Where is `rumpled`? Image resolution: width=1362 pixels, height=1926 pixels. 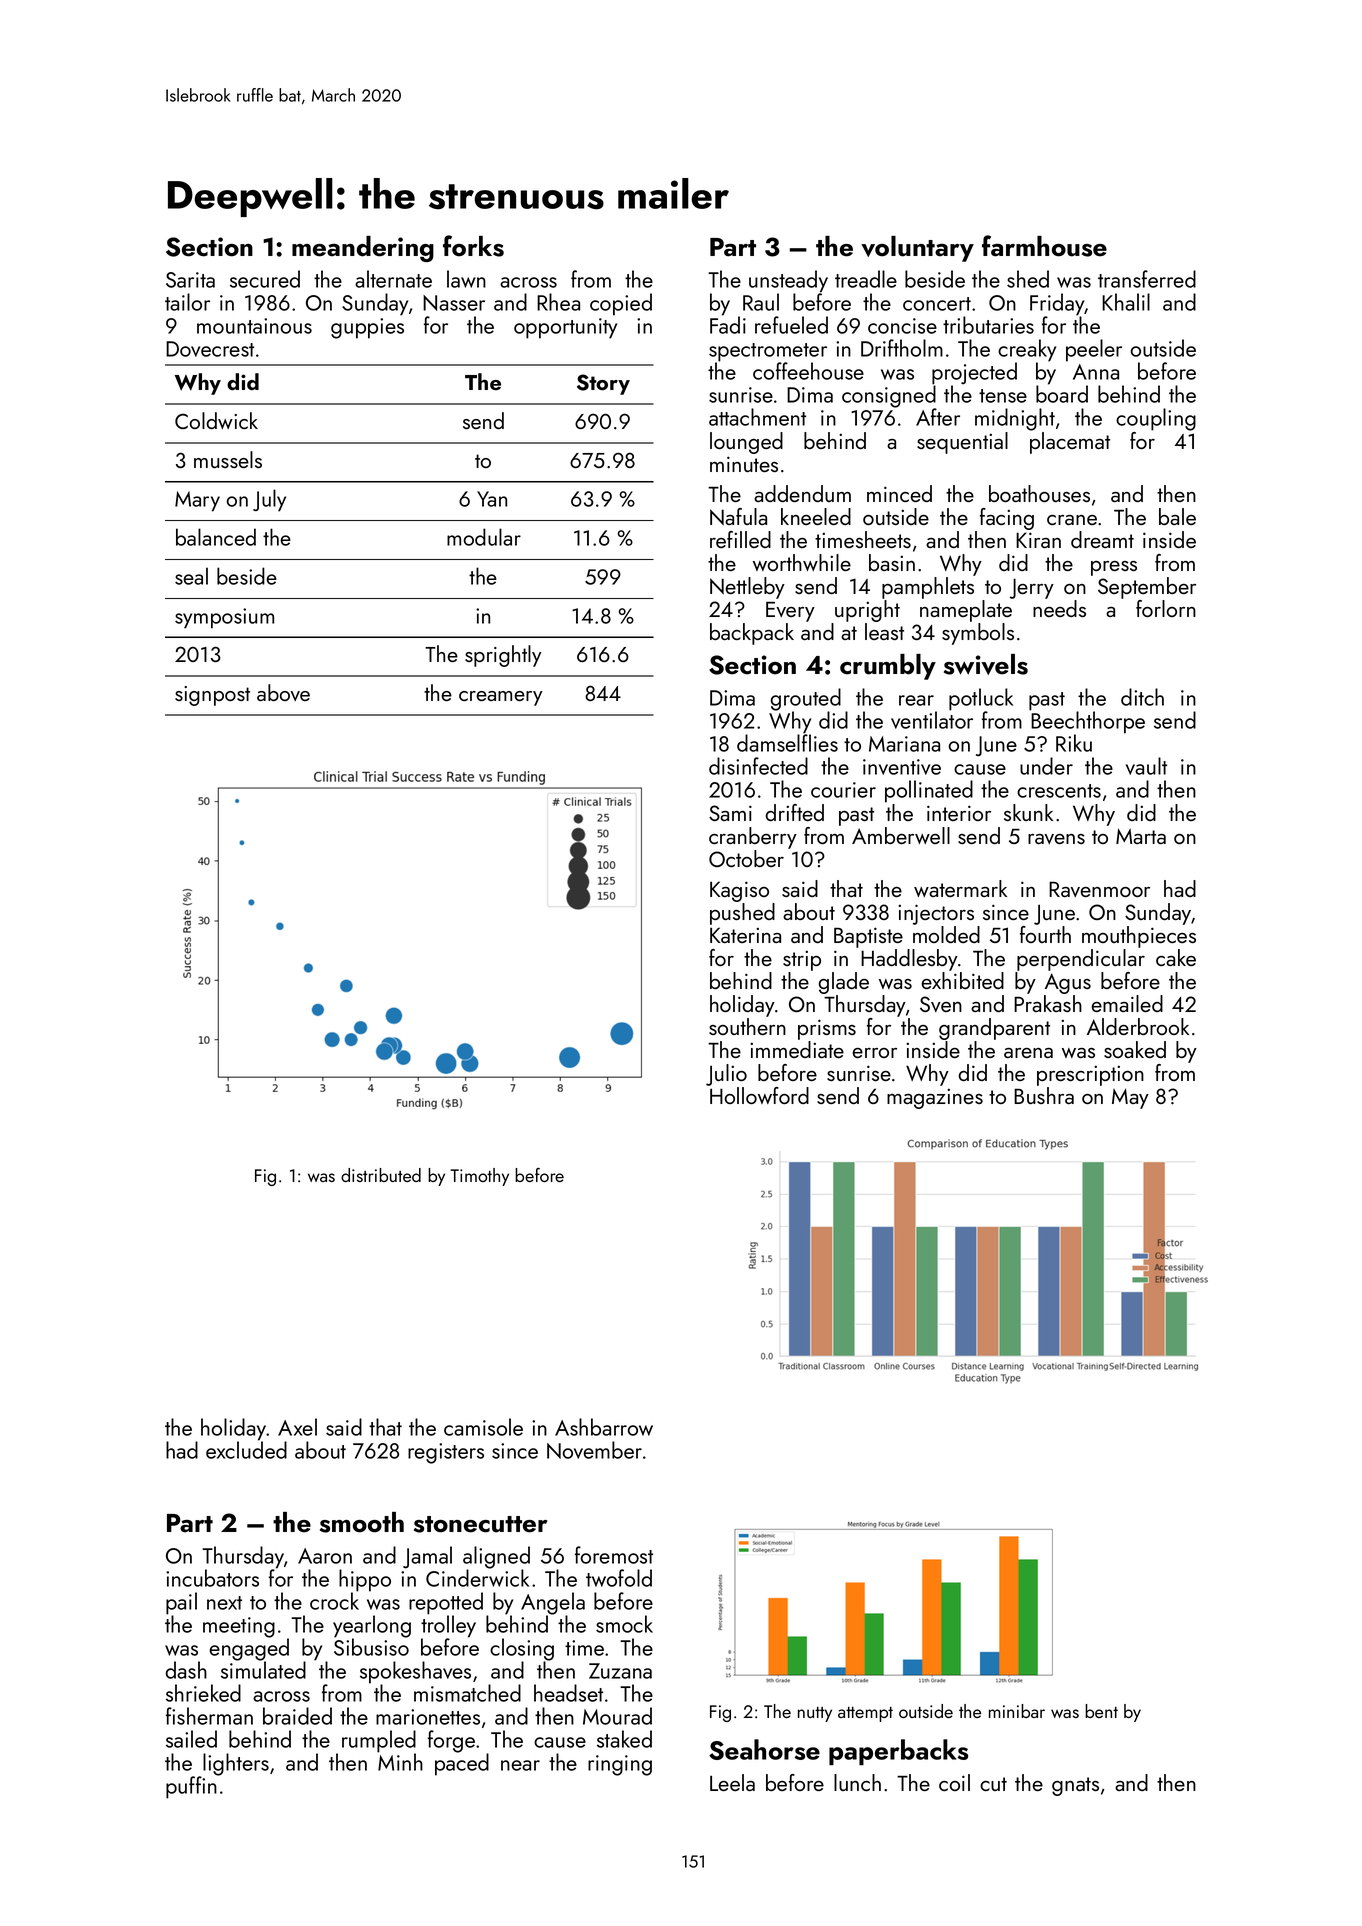 rumpled is located at coordinates (379, 1741).
